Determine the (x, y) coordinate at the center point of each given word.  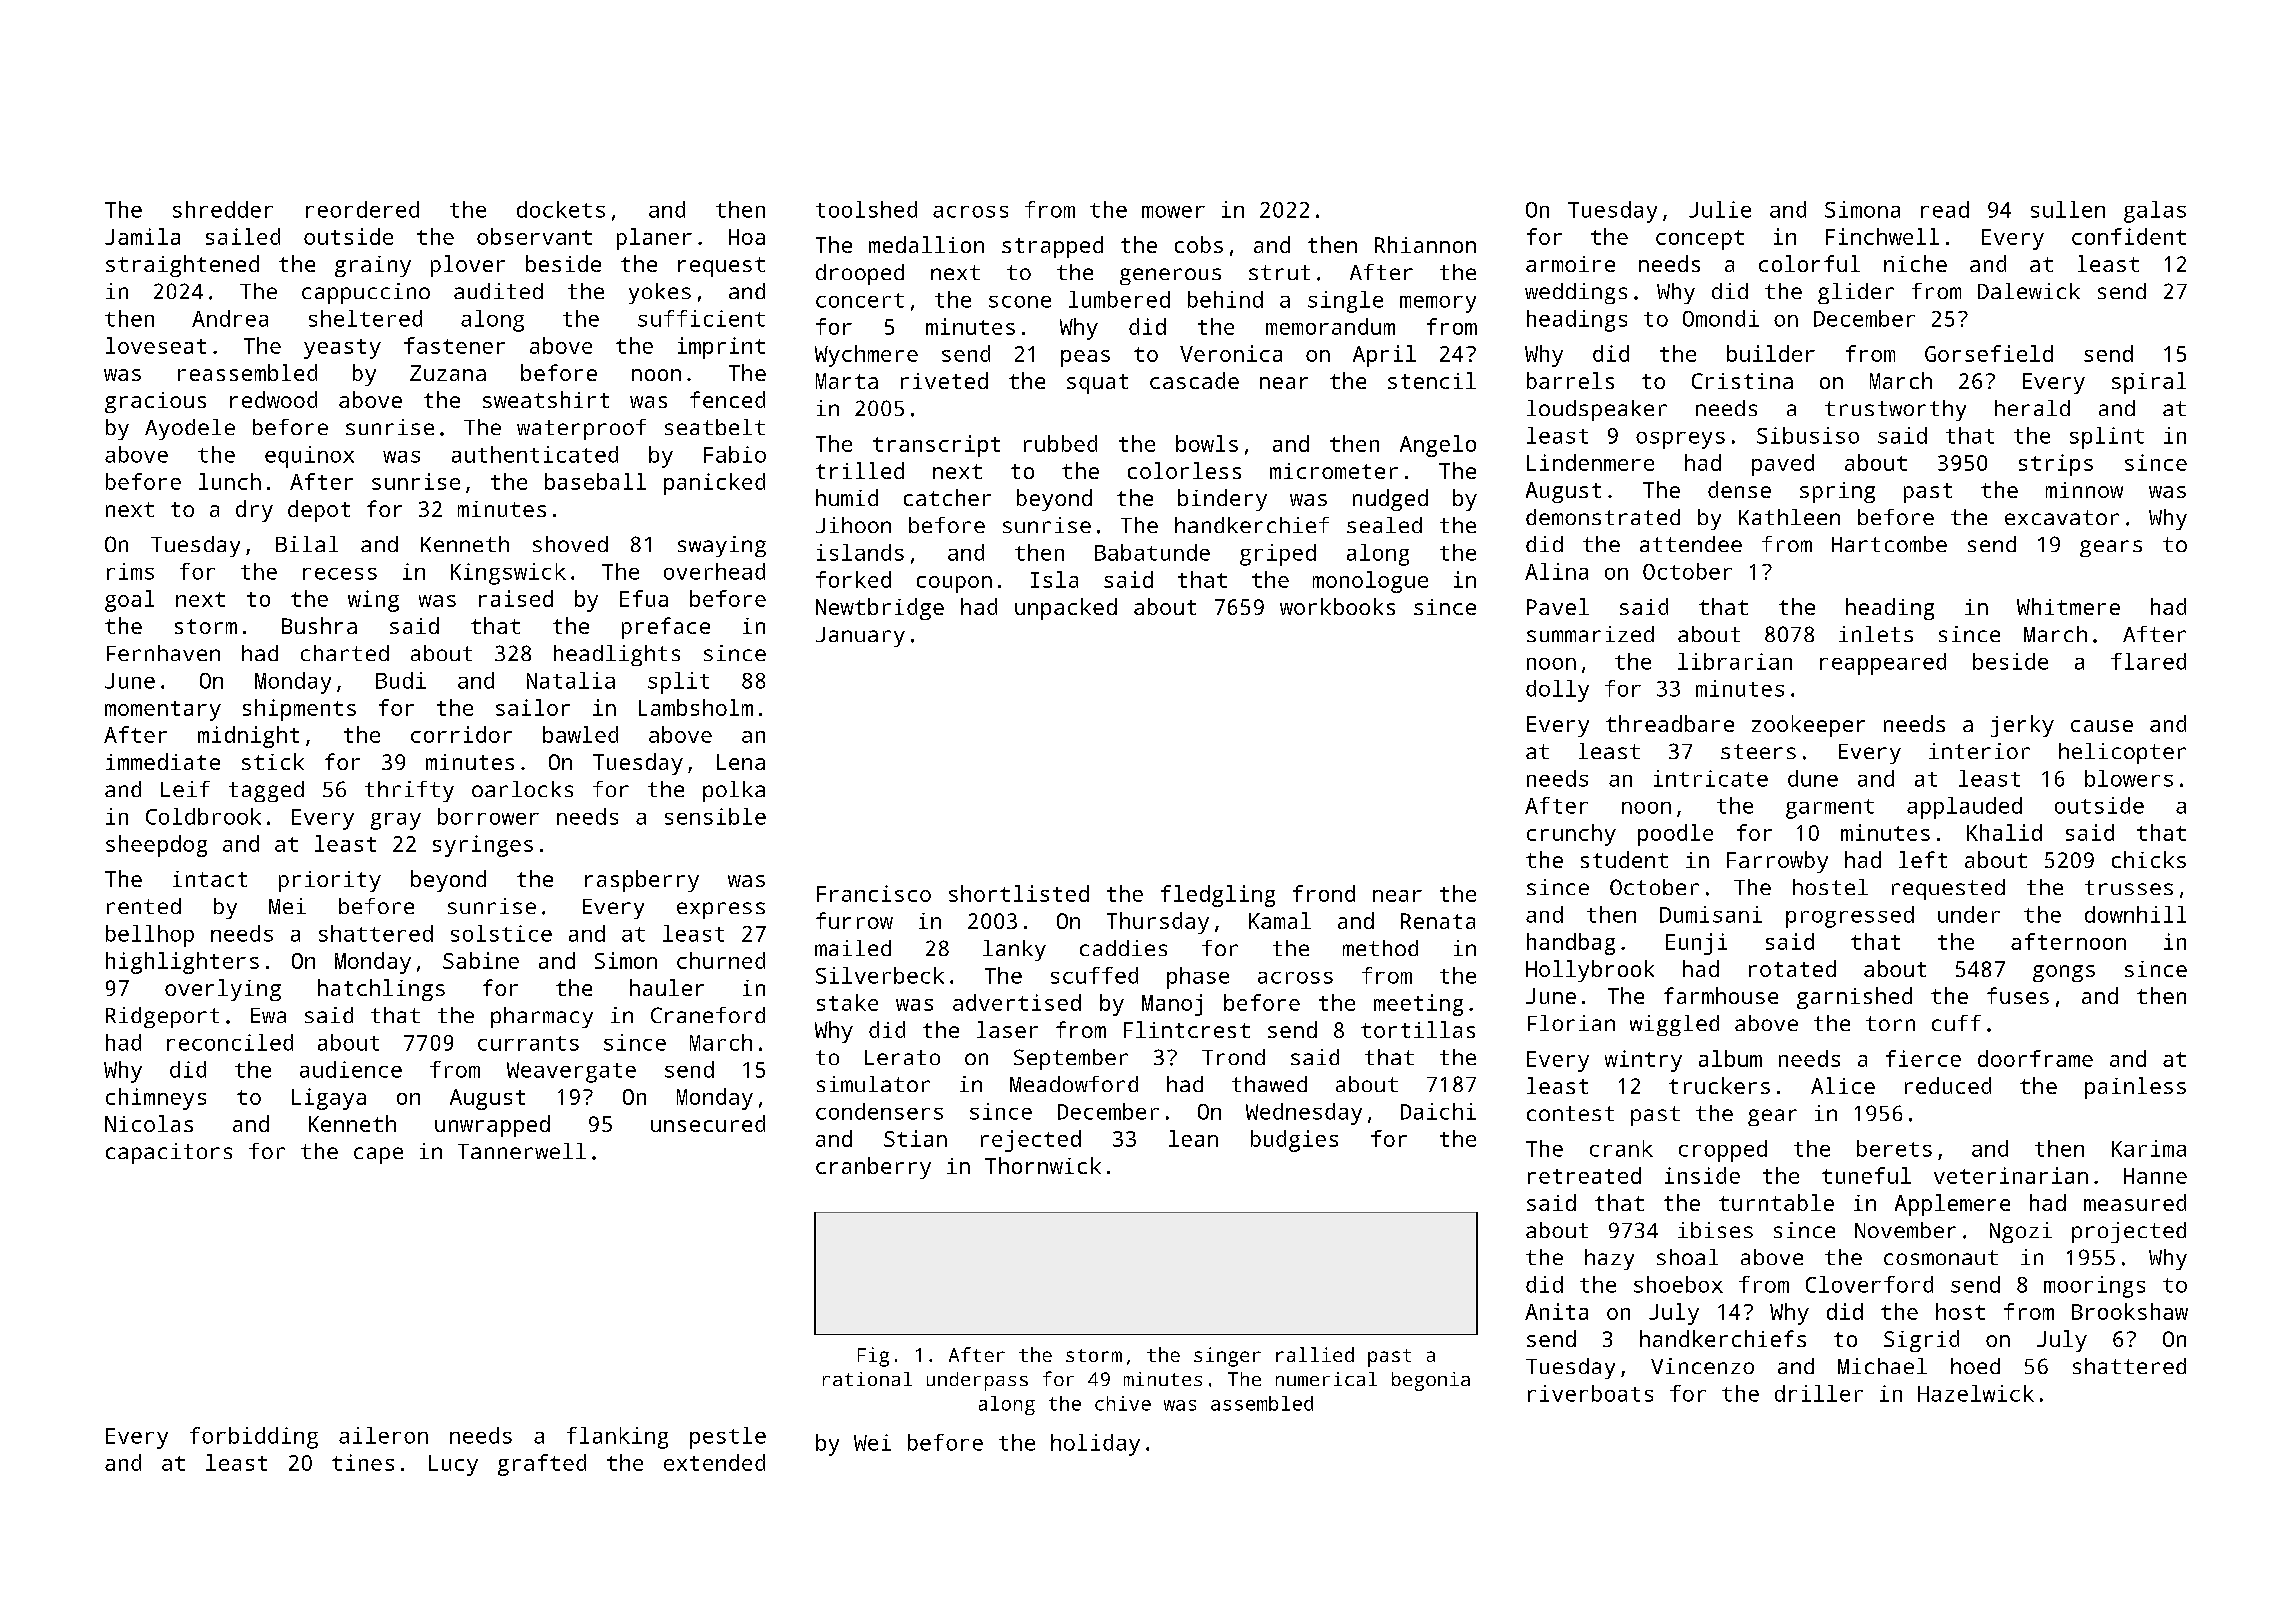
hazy (1609, 1259)
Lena (741, 762)
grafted (542, 1465)
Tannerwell (522, 1151)
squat (1097, 384)
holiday (1095, 1445)
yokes (660, 293)
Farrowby (1777, 862)
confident (2129, 236)
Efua (644, 598)
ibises (1715, 1230)
